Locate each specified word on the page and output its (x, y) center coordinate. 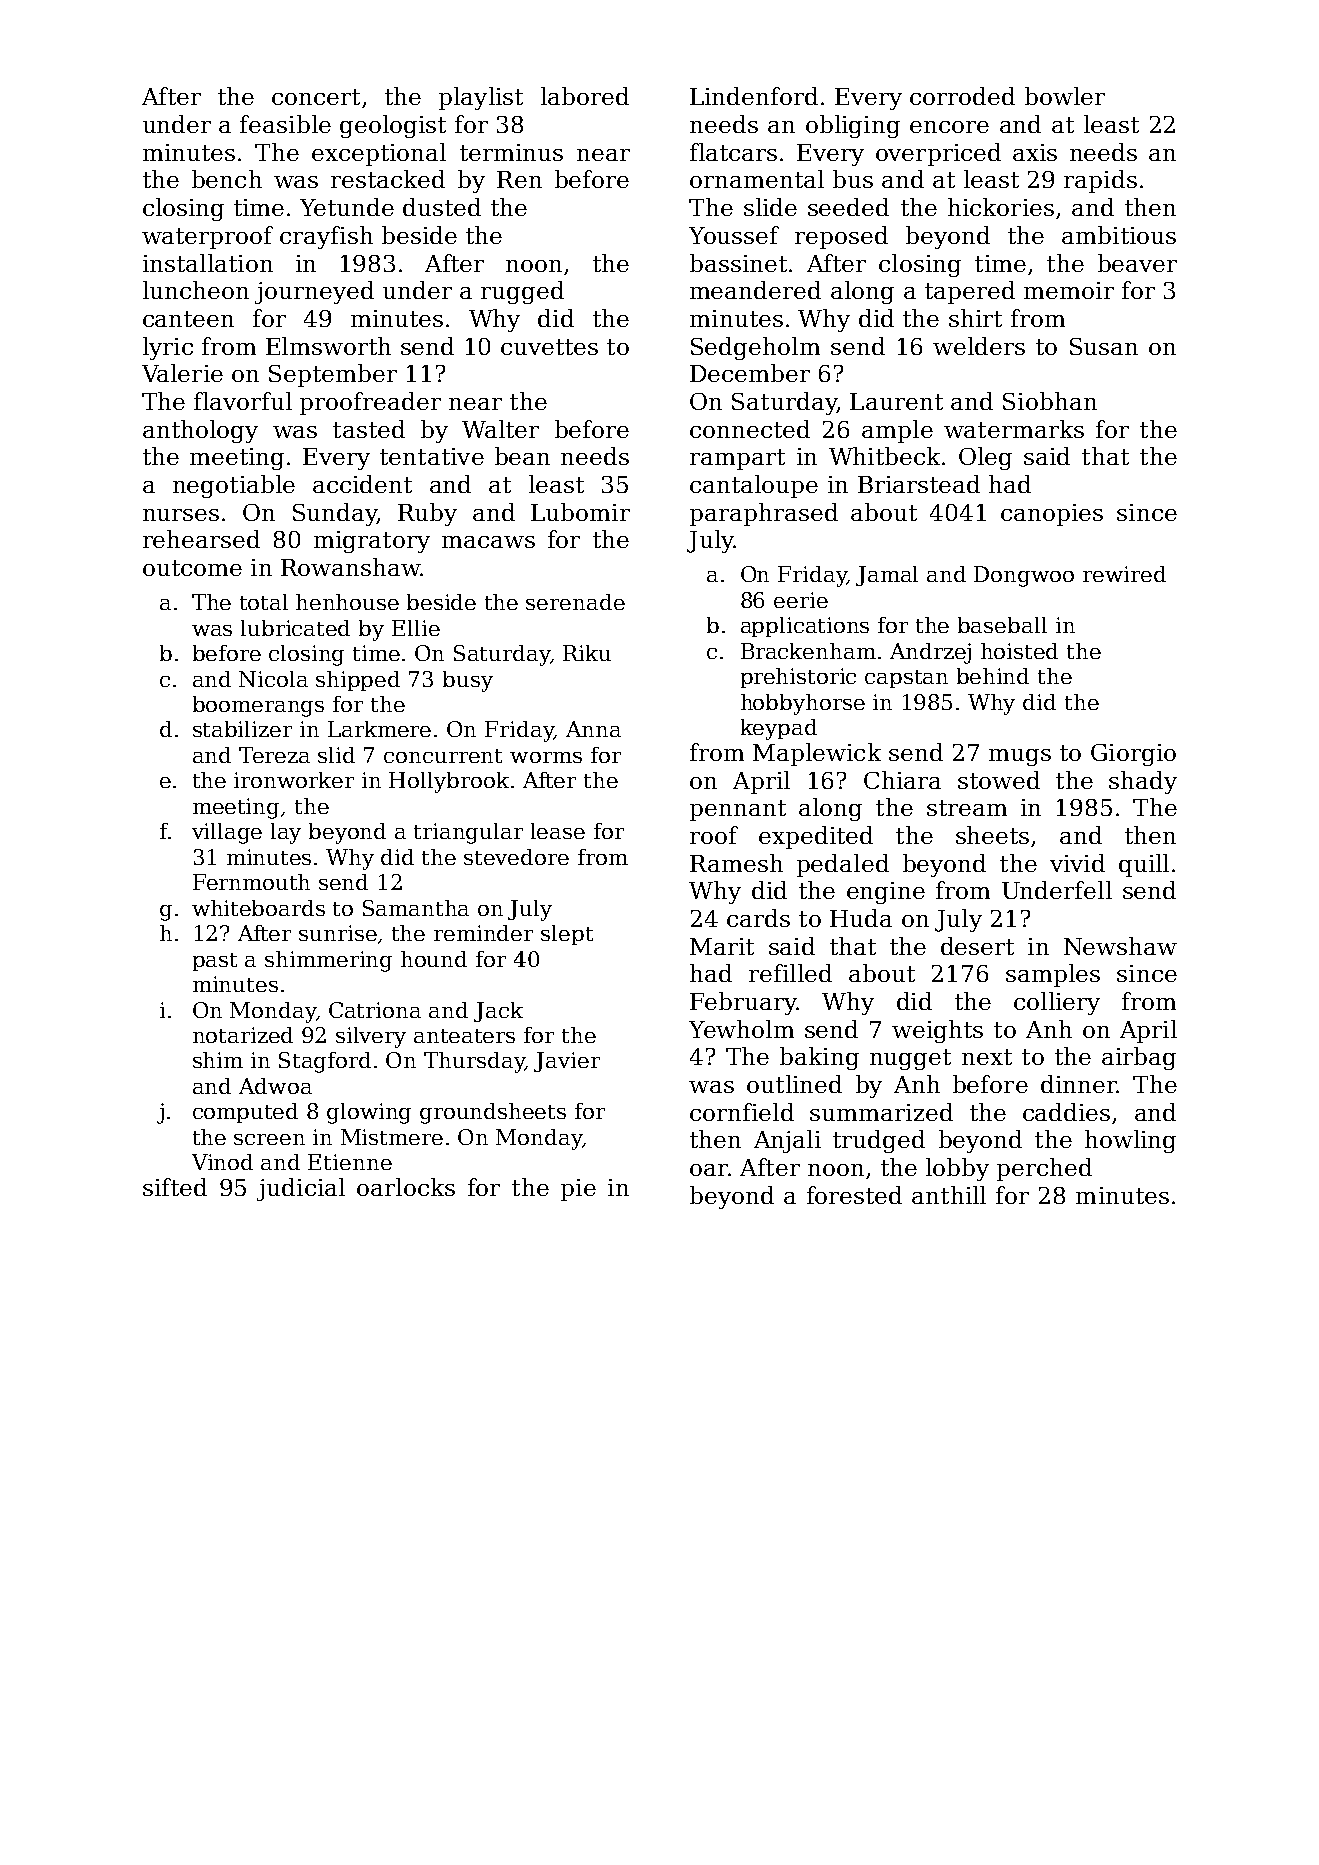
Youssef (734, 235)
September (333, 375)
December (750, 373)
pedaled (843, 865)
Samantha (416, 908)
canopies (1052, 515)
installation (208, 263)
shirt (975, 318)
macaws (488, 542)
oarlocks (406, 1187)
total (264, 602)
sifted (175, 1187)
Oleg (985, 458)
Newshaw (1120, 946)
